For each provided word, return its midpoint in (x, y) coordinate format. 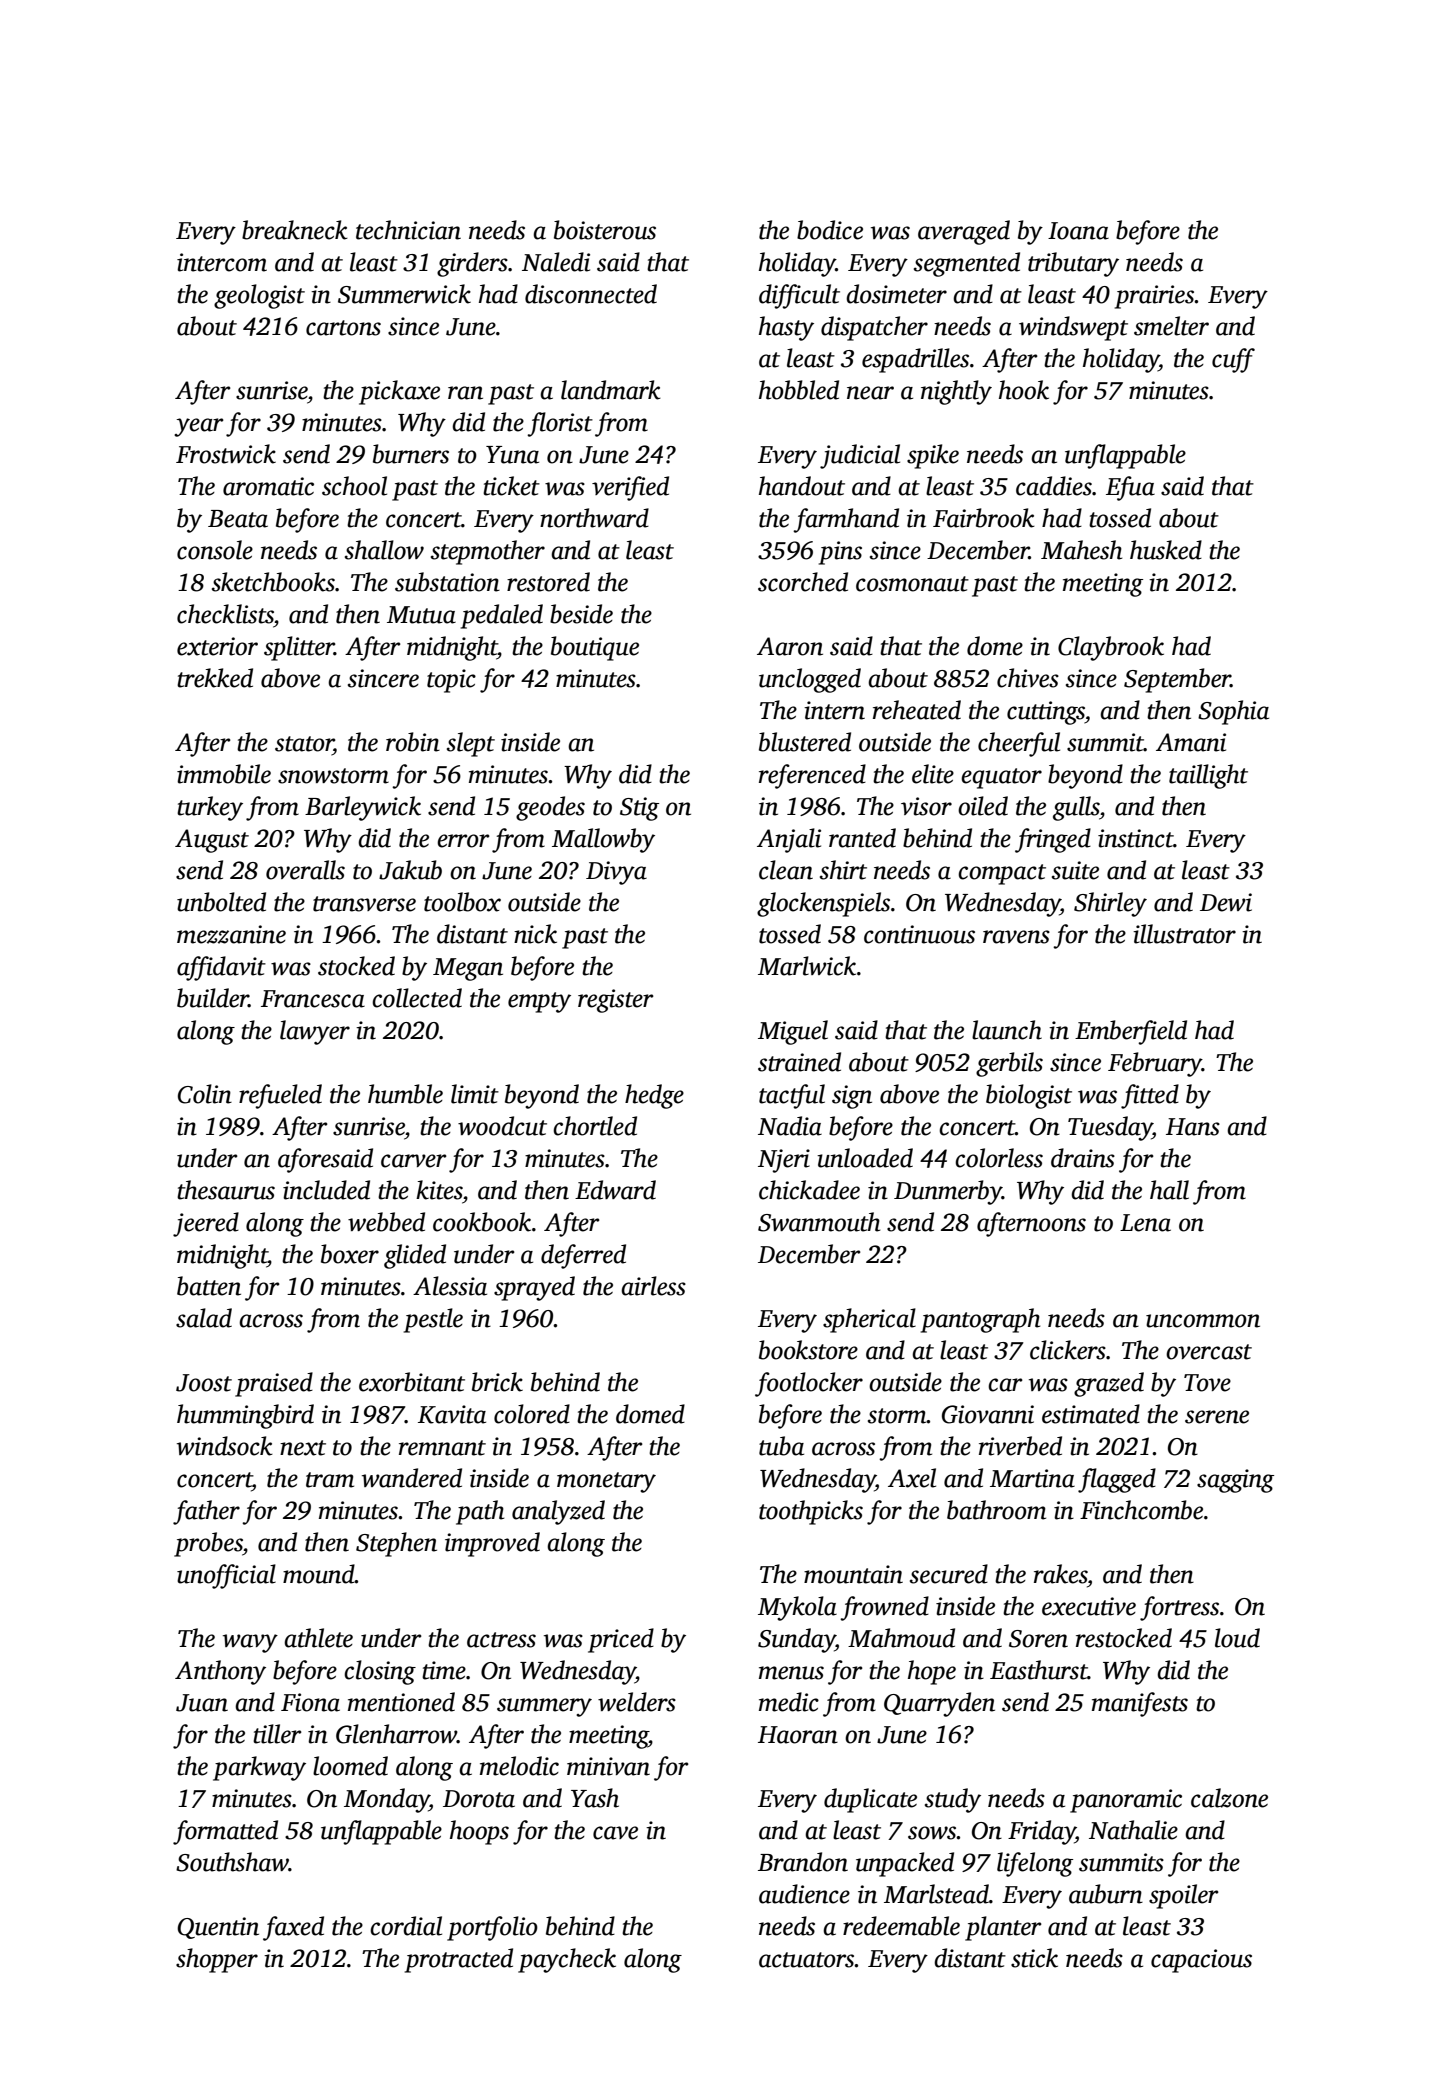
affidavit (221, 968)
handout (802, 486)
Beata (238, 519)
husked (1166, 550)
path (480, 1512)
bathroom (996, 1510)
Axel (912, 1478)
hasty (786, 328)
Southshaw (232, 1862)
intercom (222, 262)
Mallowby (603, 840)
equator (1001, 778)
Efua (1130, 488)
